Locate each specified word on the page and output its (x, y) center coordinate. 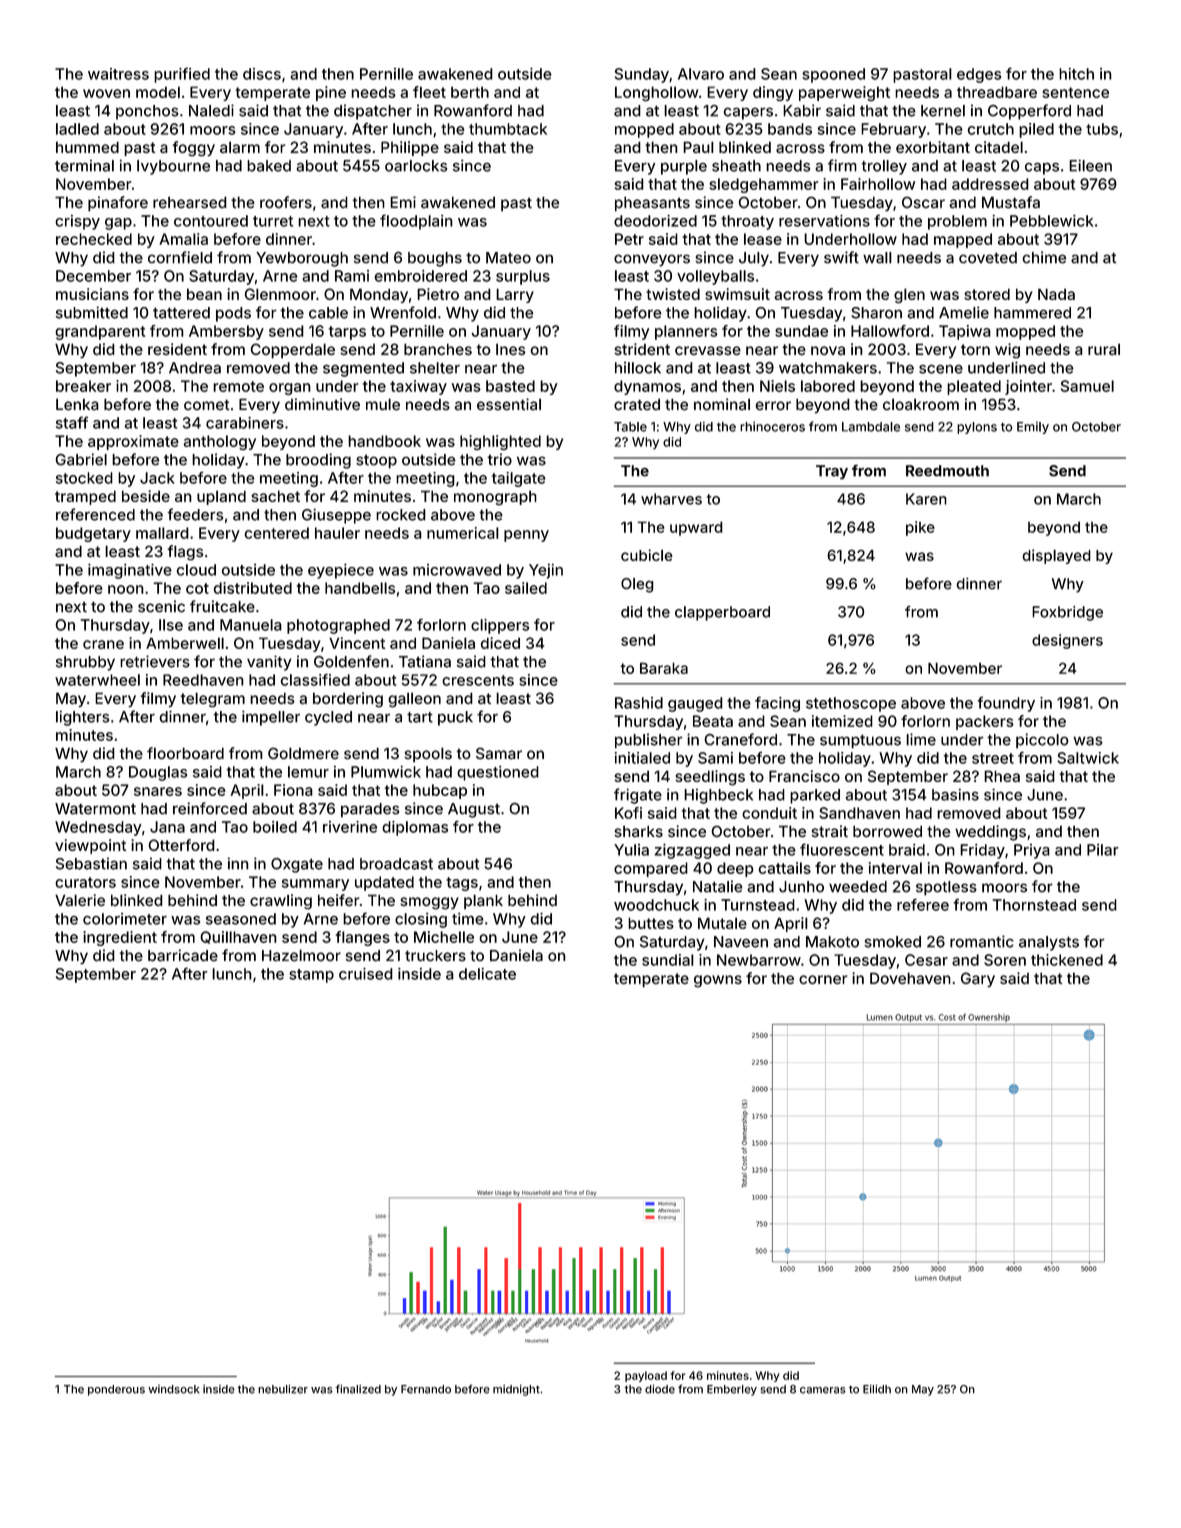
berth (470, 92)
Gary (978, 979)
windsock (174, 1389)
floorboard (185, 753)
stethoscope (851, 704)
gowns (718, 981)
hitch (1076, 74)
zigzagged (692, 851)
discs (262, 74)
